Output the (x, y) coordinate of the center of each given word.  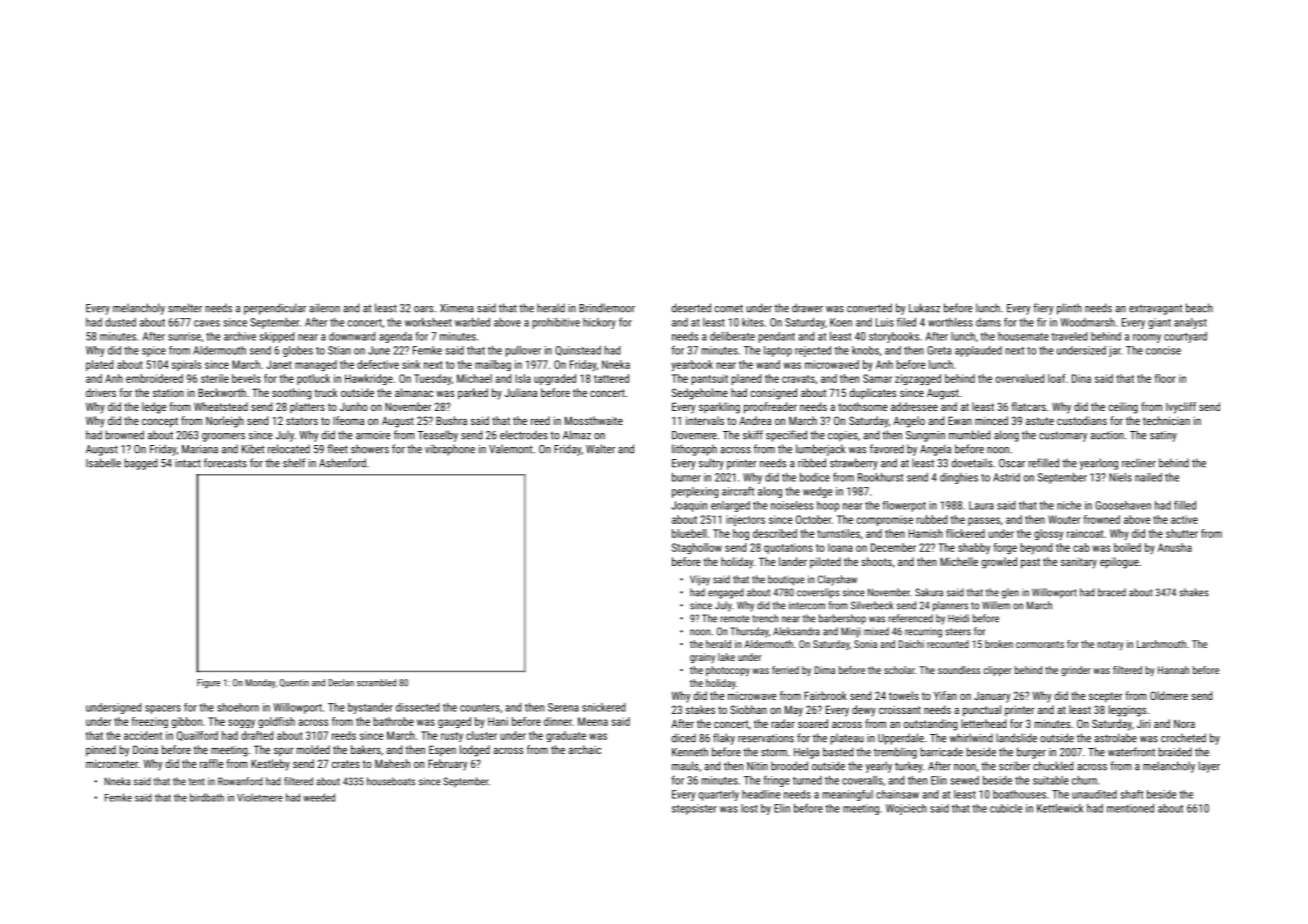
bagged (140, 464)
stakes (700, 709)
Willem (996, 605)
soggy (241, 723)
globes (298, 351)
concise (1163, 350)
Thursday (749, 632)
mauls (685, 766)
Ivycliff (1181, 408)
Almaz (577, 435)
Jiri (1143, 723)
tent (197, 782)
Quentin (294, 683)
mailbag (493, 365)
